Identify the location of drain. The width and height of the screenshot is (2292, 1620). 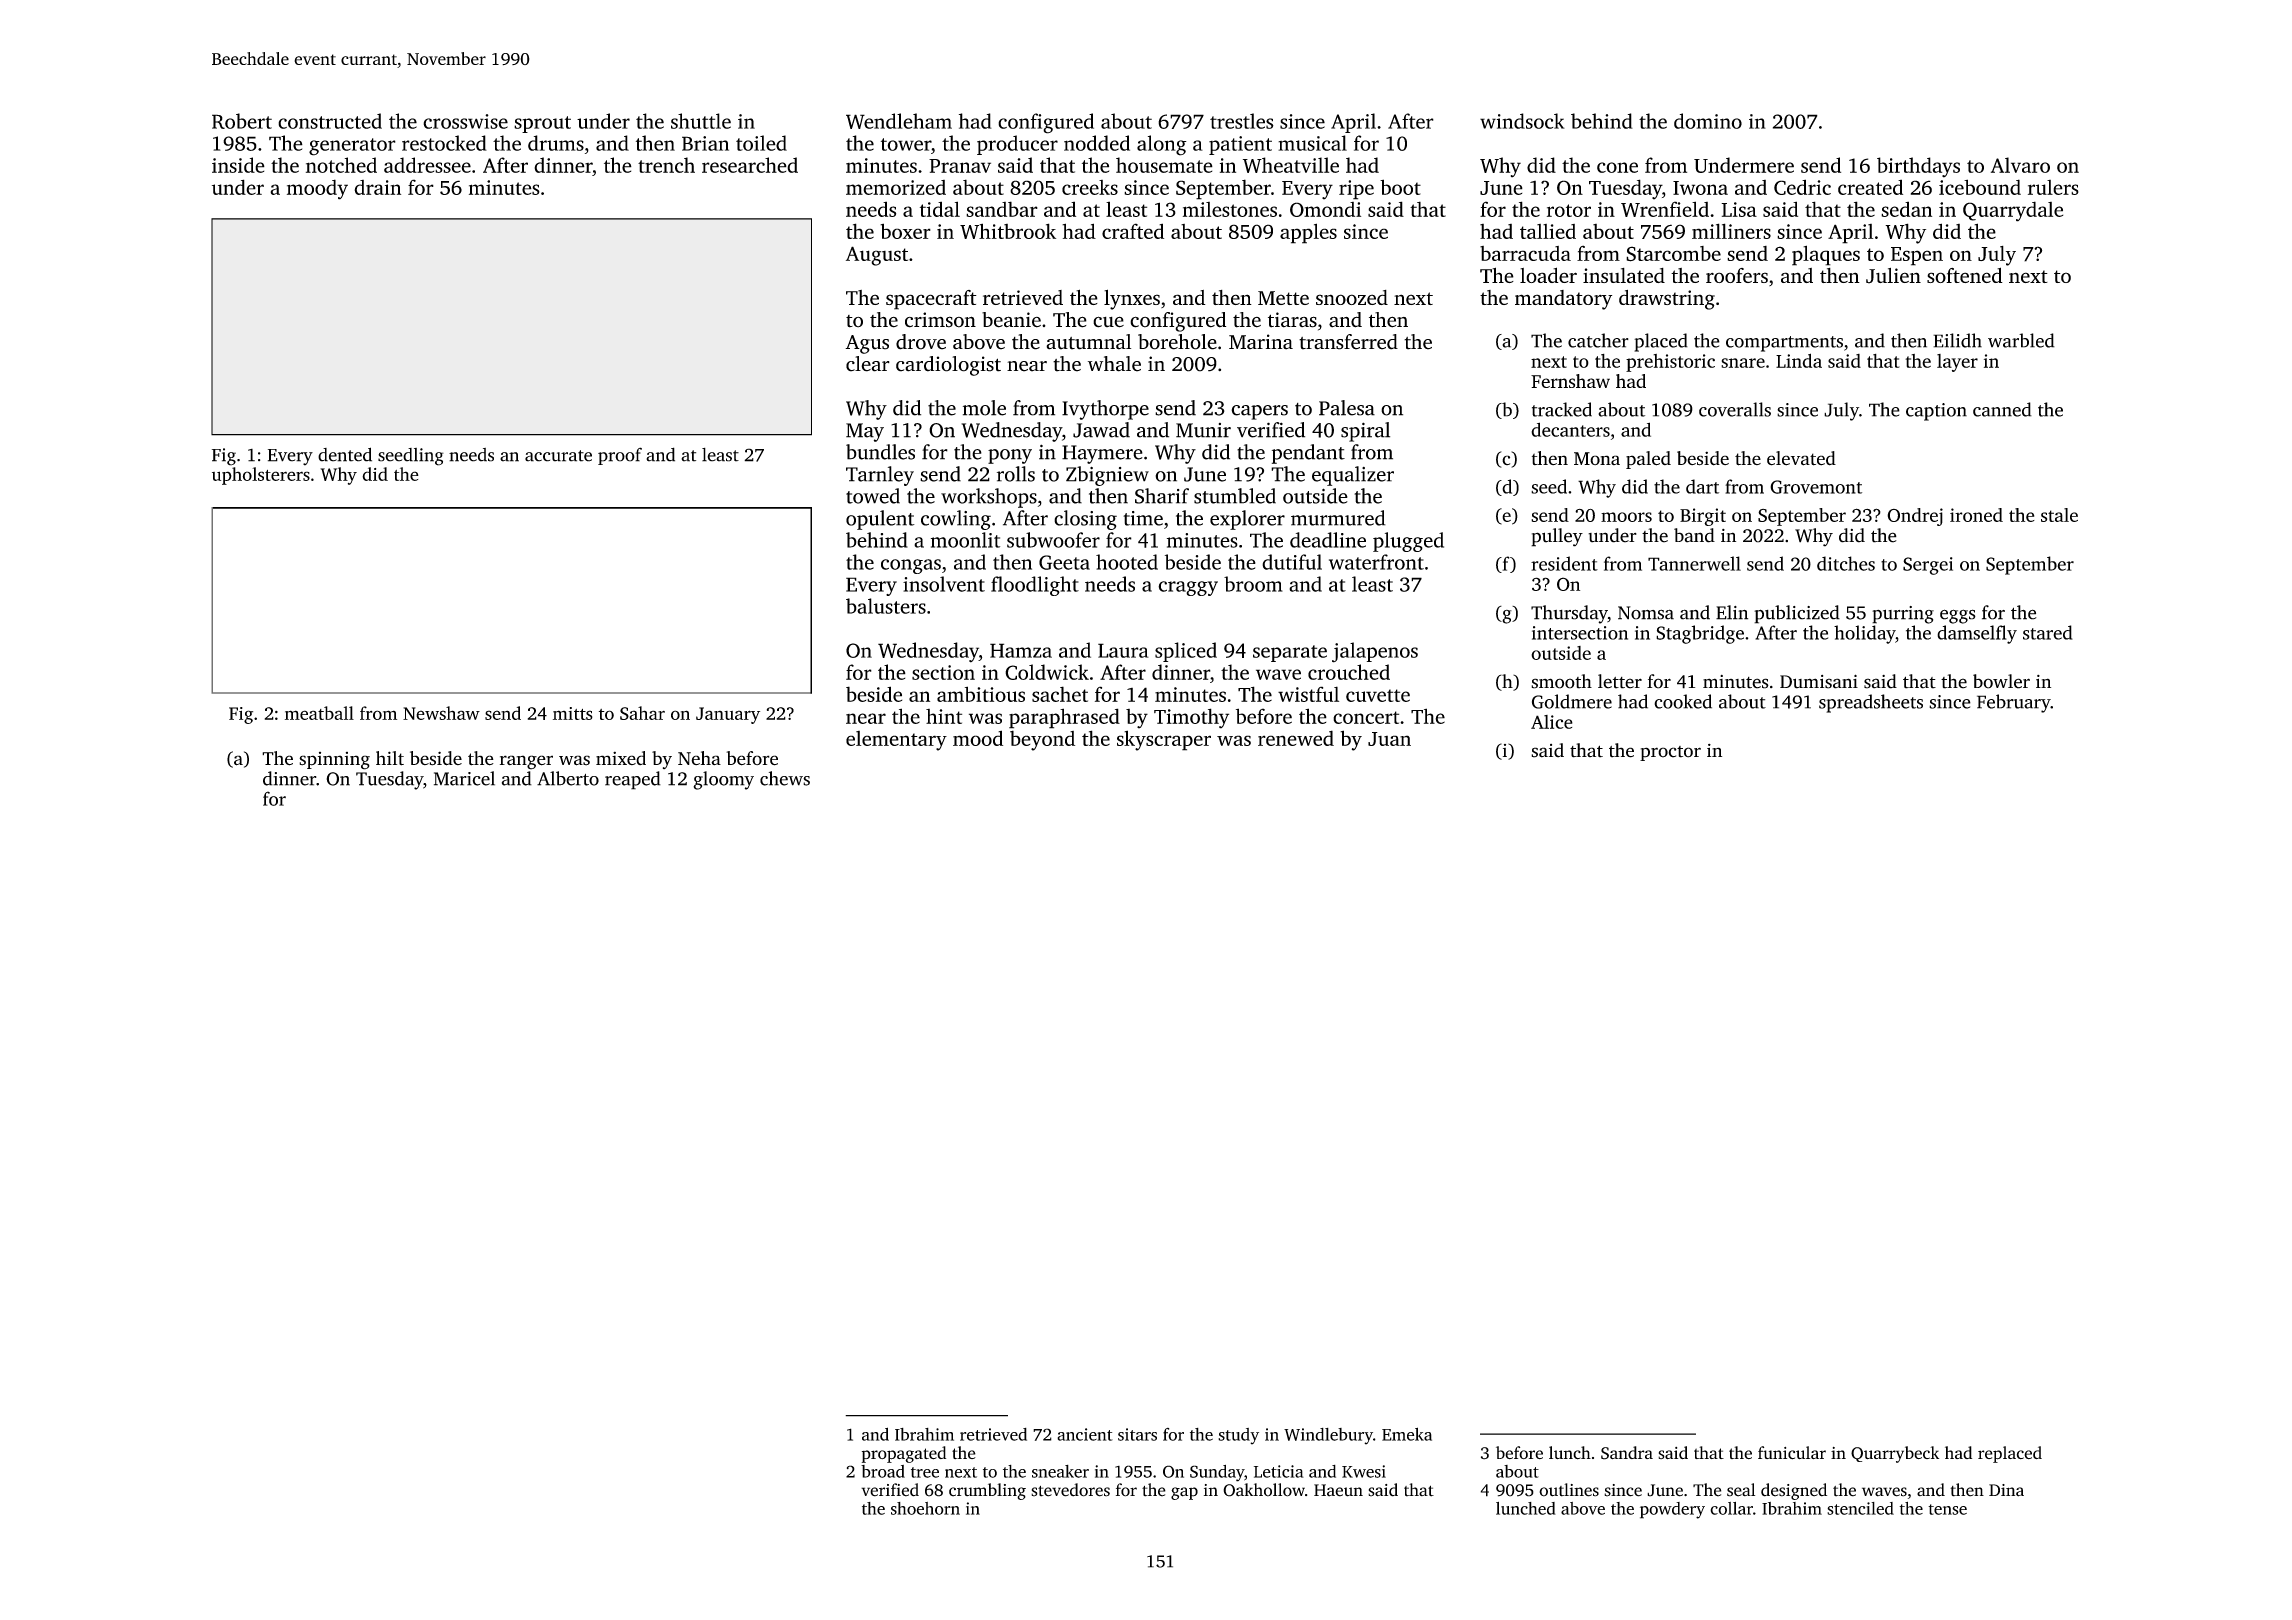
(377, 187).
